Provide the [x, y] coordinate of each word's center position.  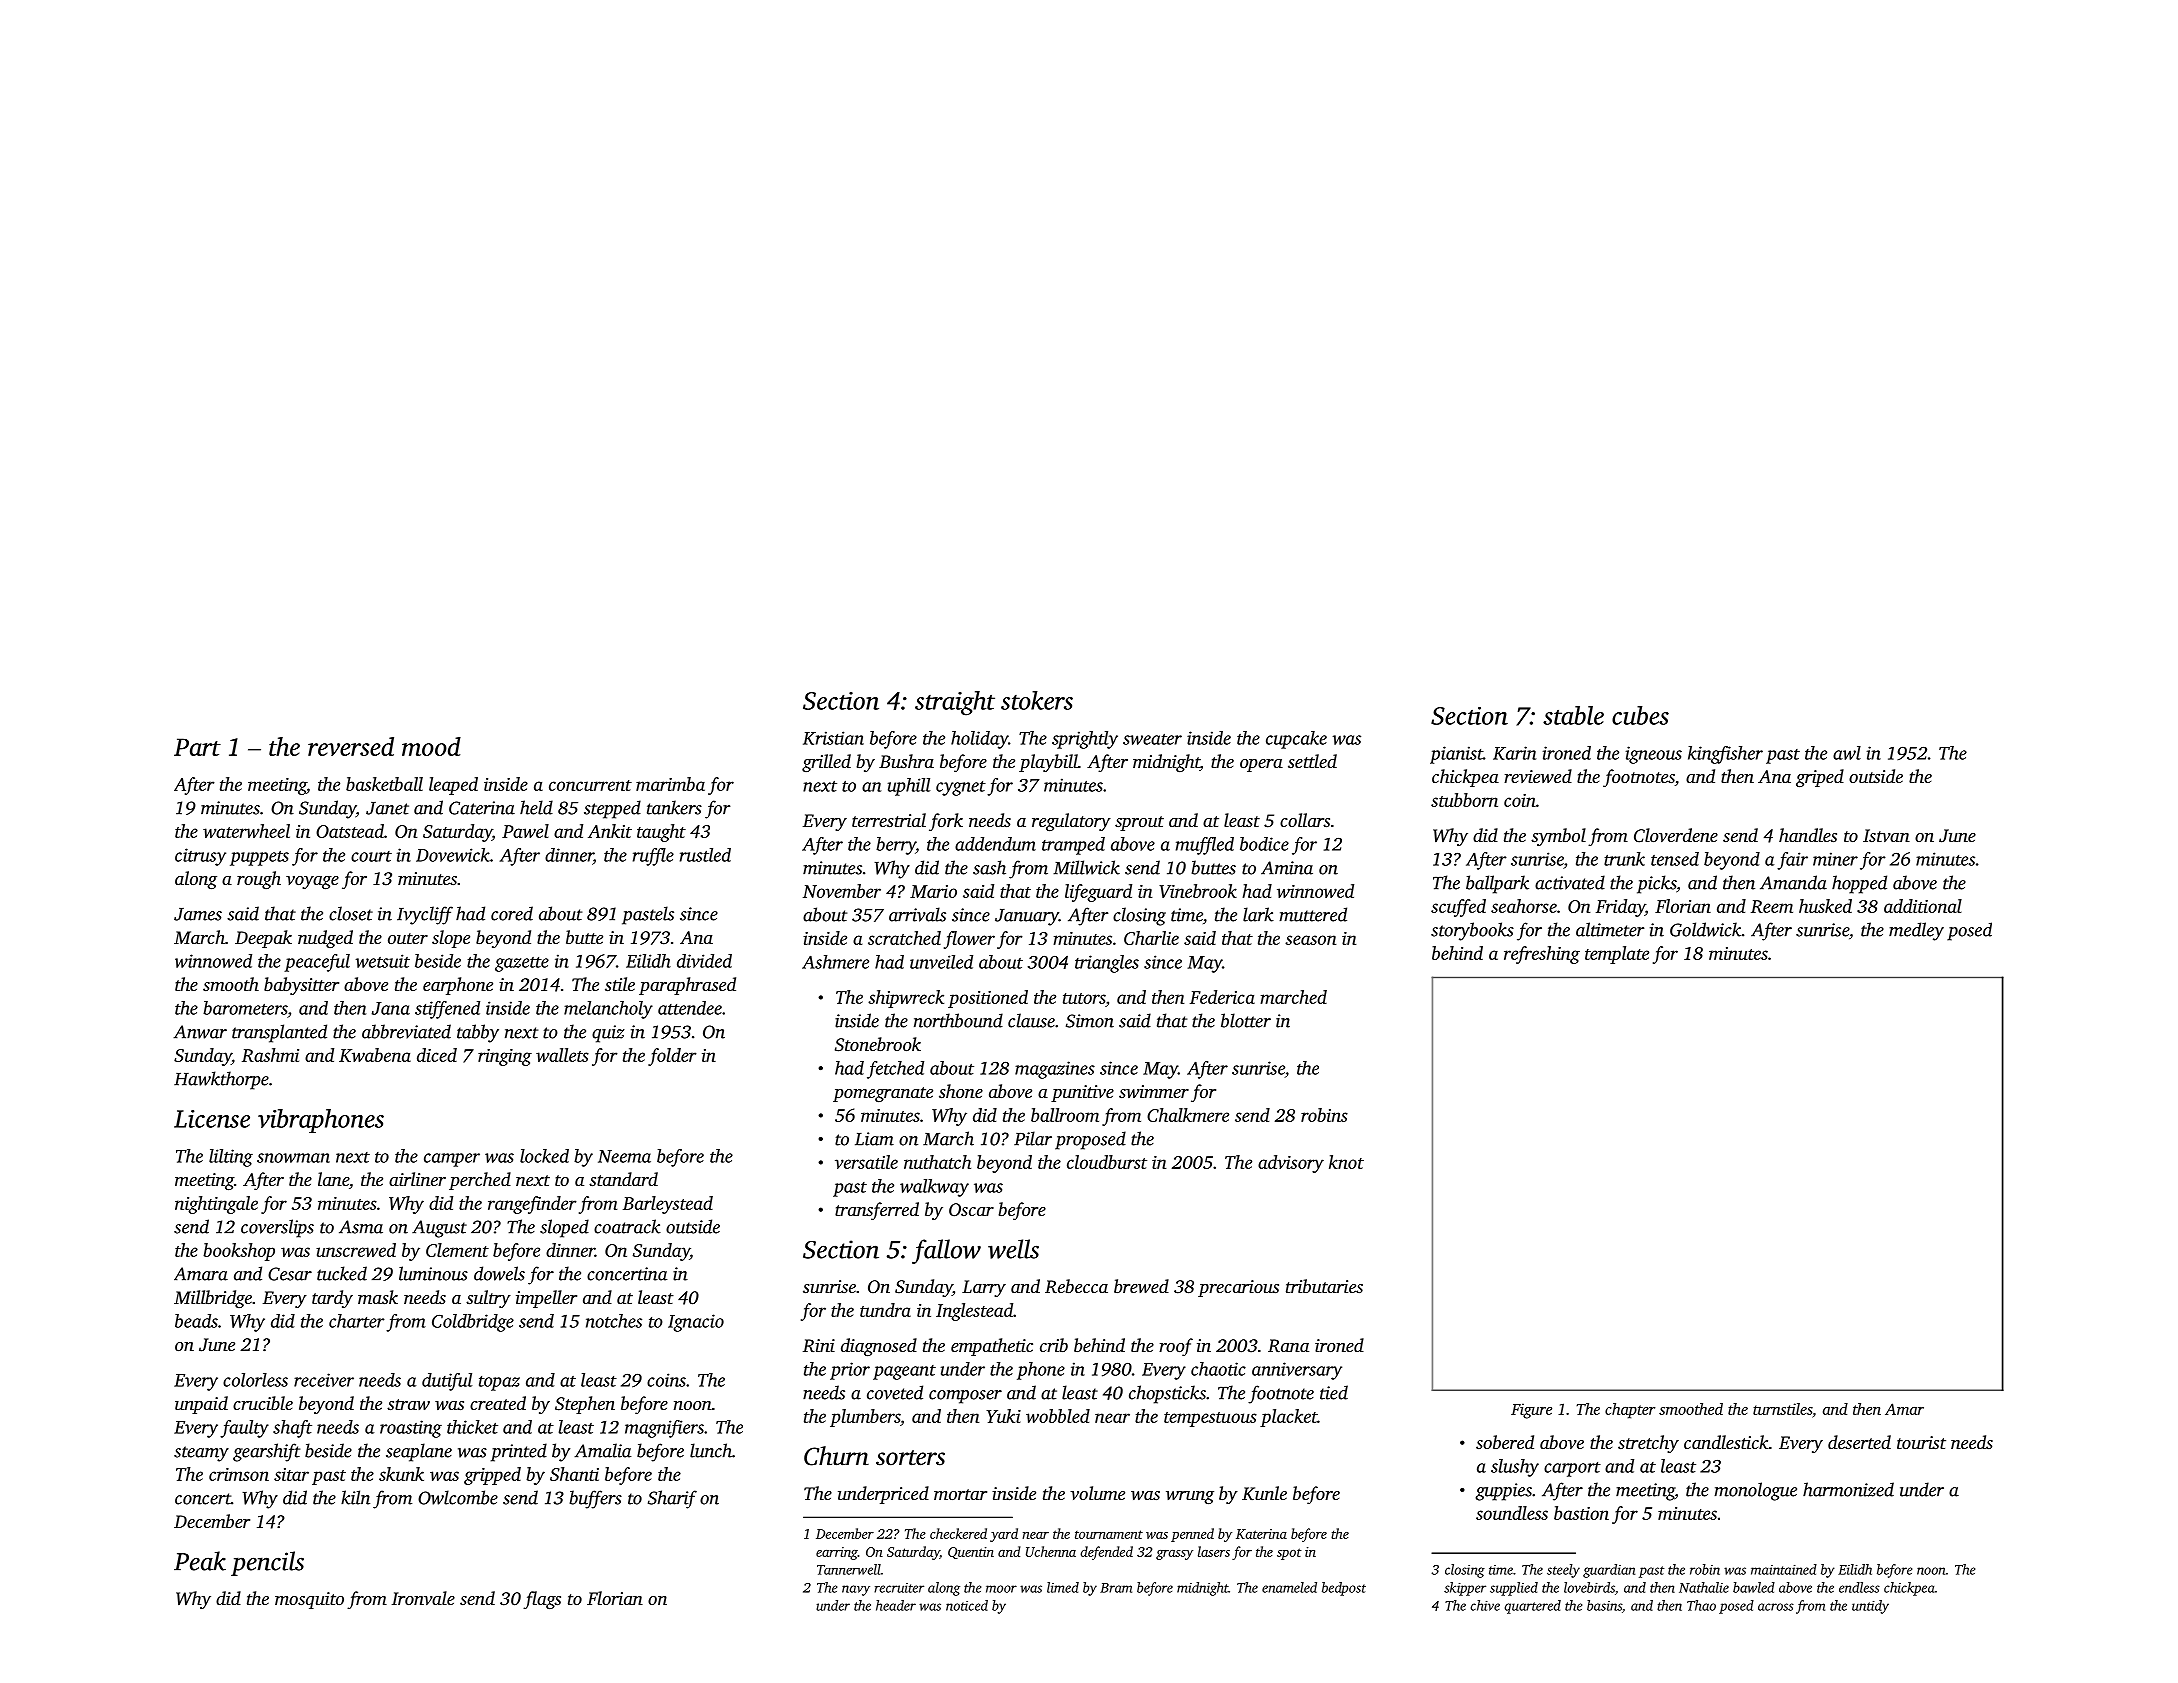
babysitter [301, 986]
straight [955, 703]
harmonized [1848, 1489]
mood [431, 746]
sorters [910, 1458]
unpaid [201, 1405]
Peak [200, 1561]
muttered [1313, 914]
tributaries [1324, 1286]
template [1617, 955]
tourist [1921, 1442]
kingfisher [1725, 755]
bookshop [239, 1252]
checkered [958, 1533]
